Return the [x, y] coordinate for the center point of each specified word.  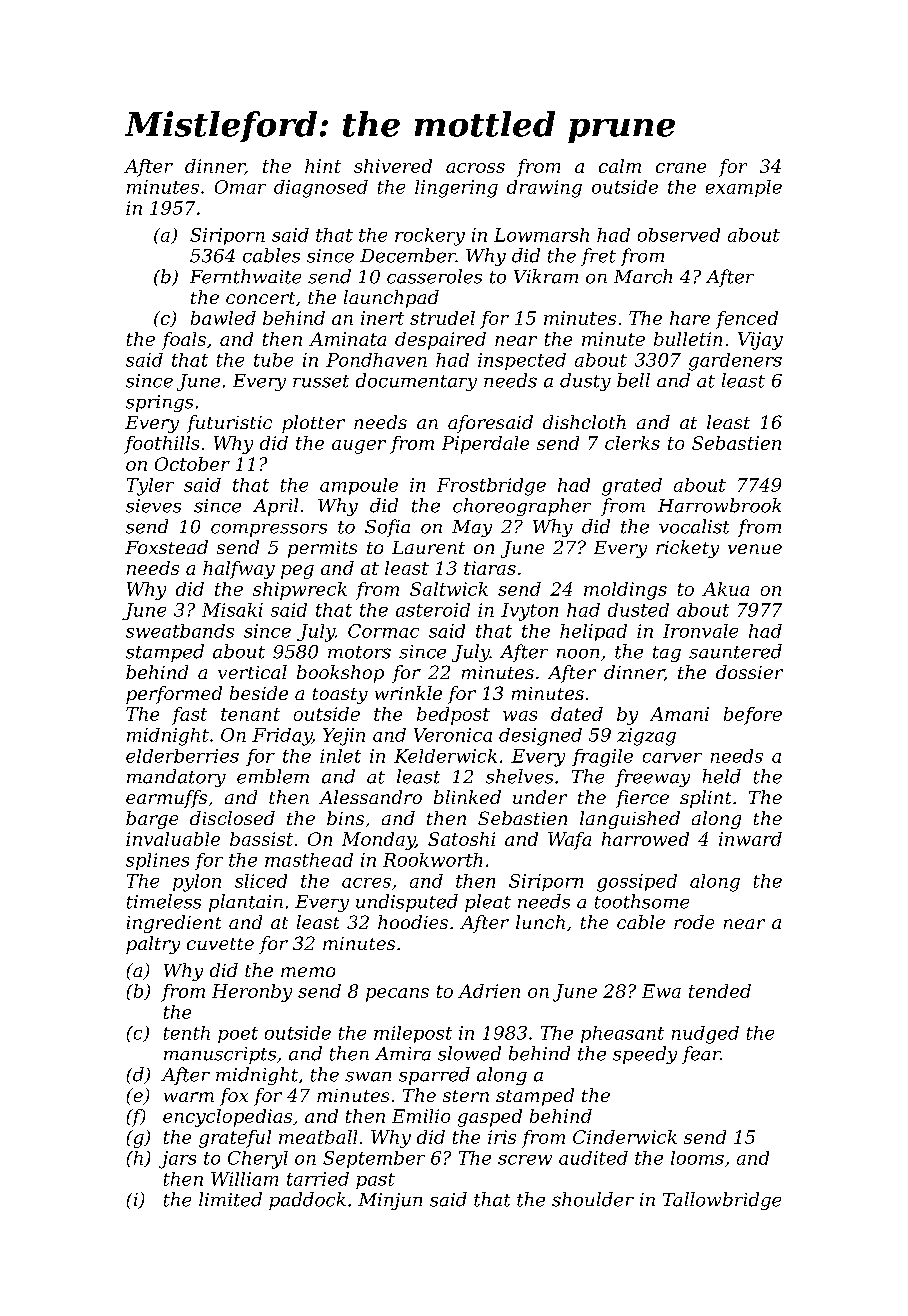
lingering [456, 189]
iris [502, 1137]
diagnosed [321, 189]
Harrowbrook [719, 505]
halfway [239, 570]
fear [701, 1055]
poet [238, 1035]
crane [681, 168]
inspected [522, 361]
